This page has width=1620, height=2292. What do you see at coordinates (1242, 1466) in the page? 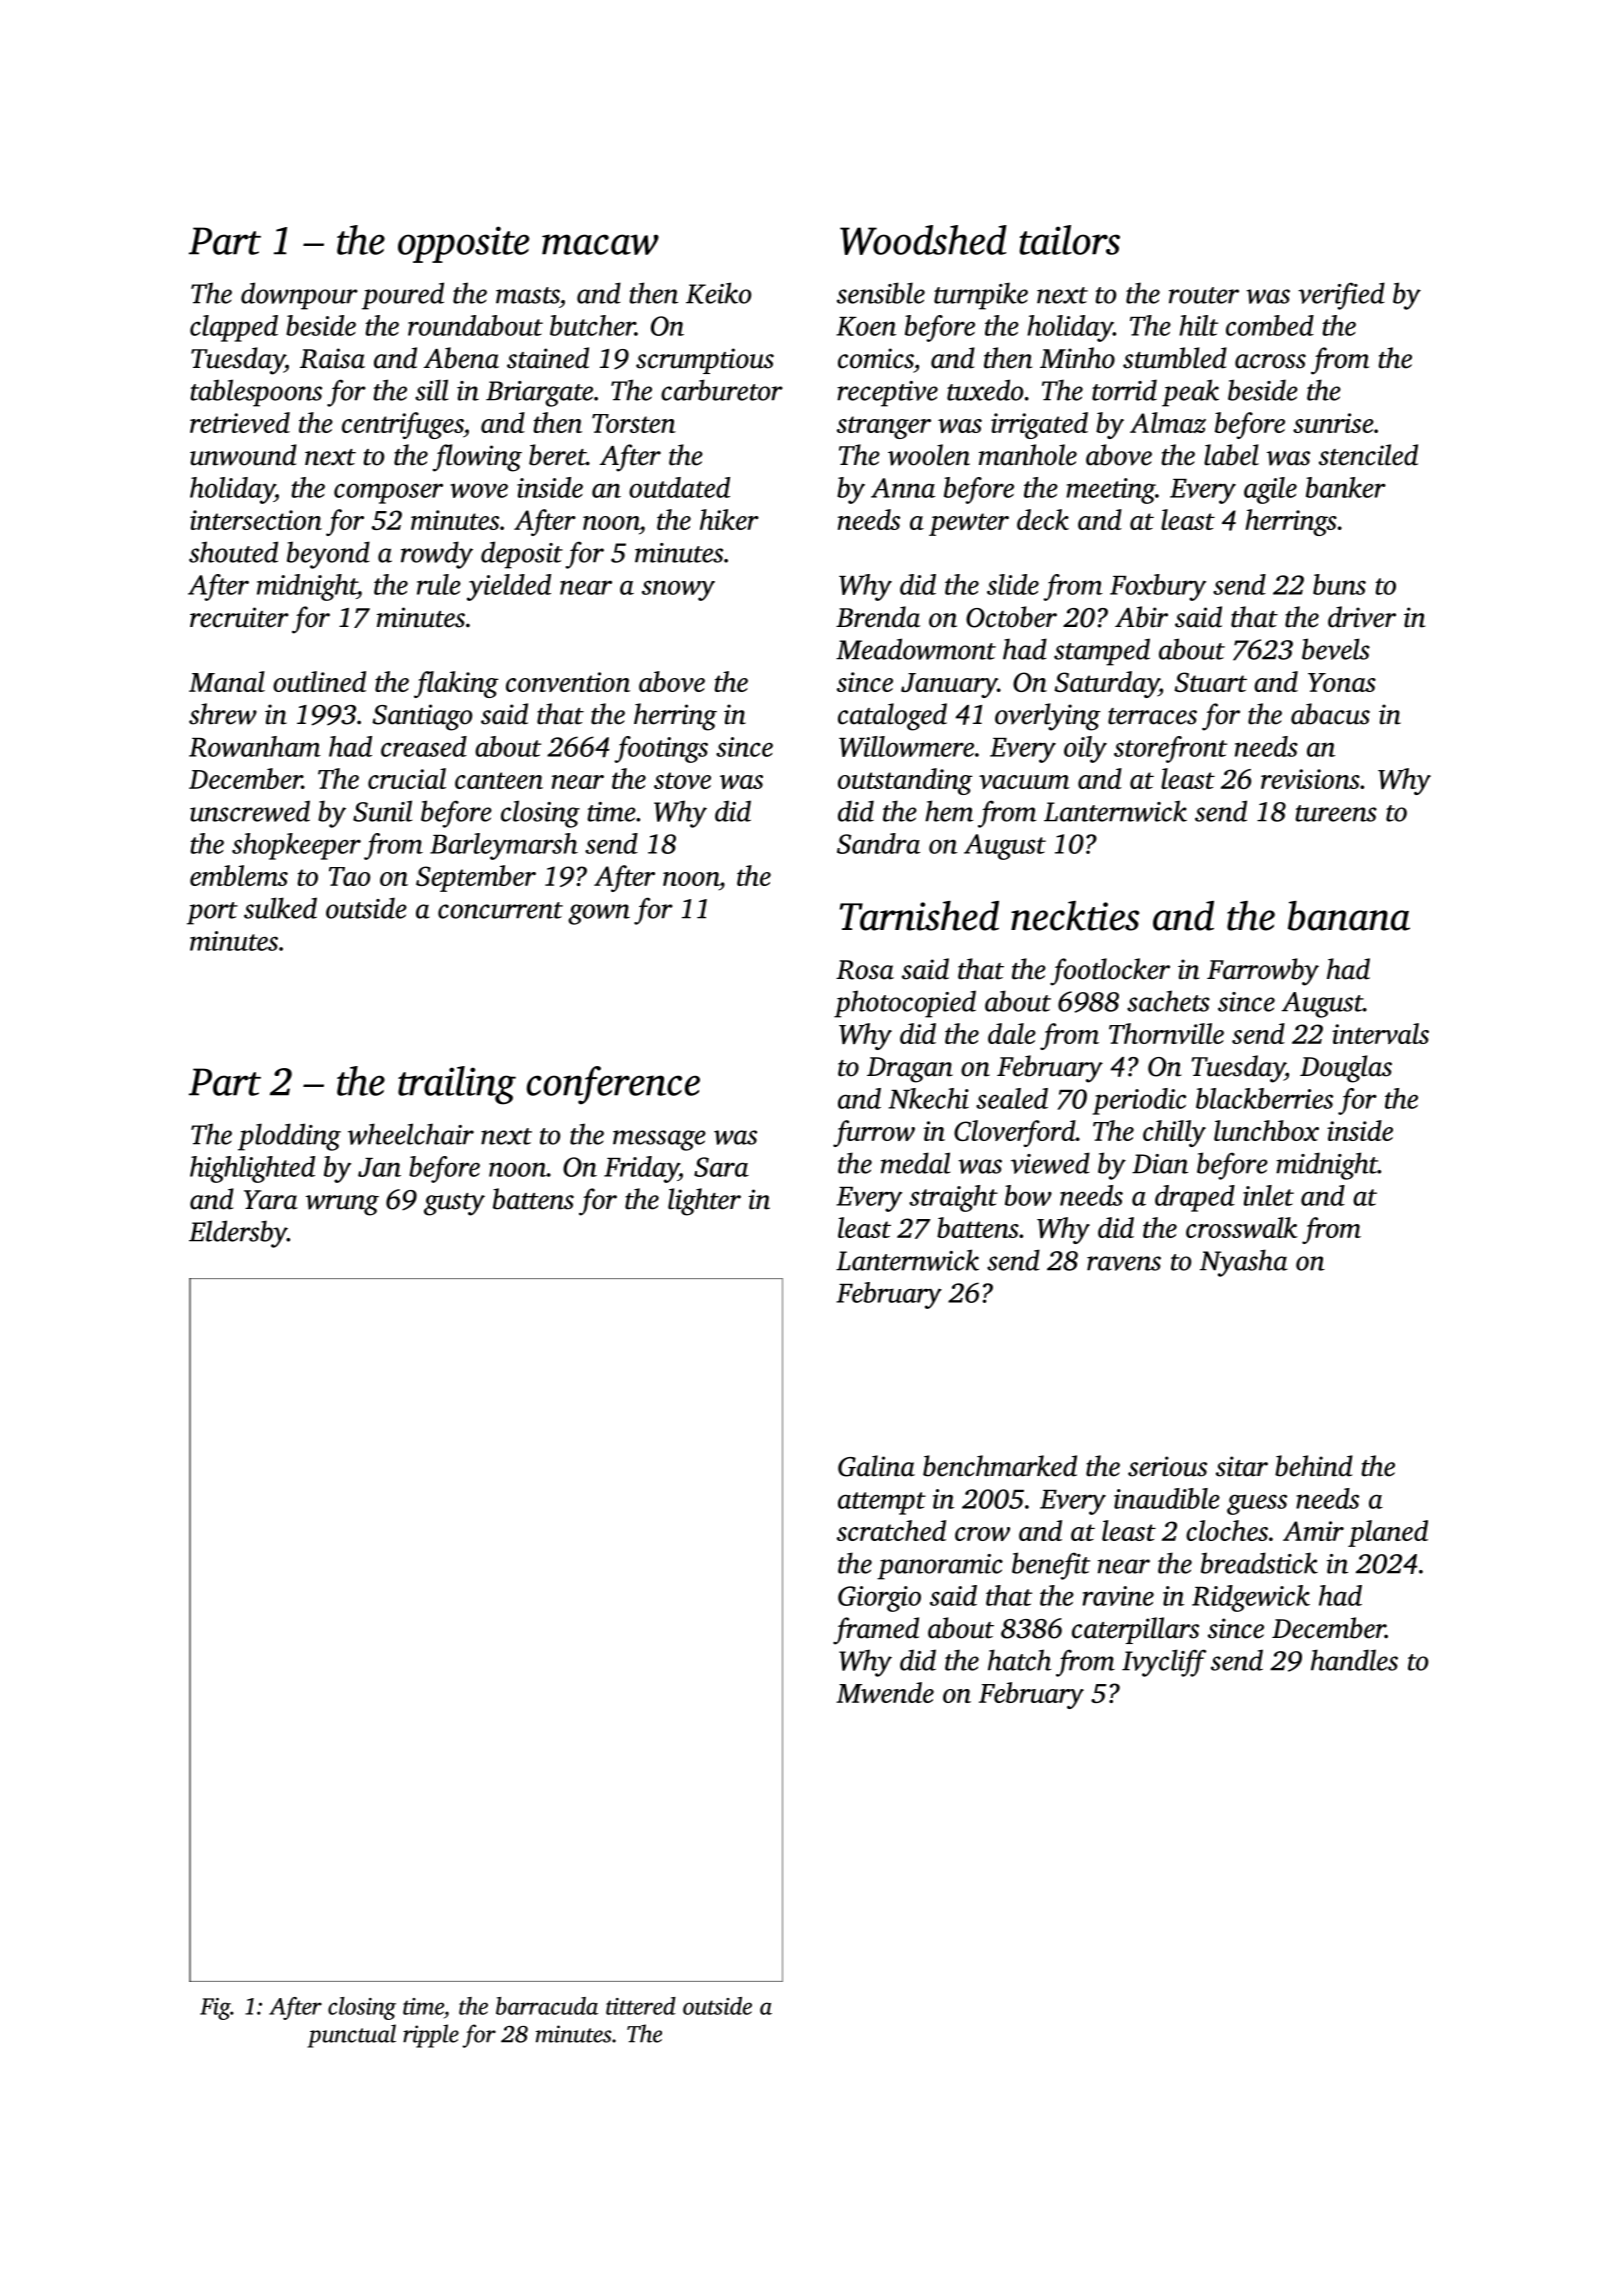
I see `sitar` at bounding box center [1242, 1466].
